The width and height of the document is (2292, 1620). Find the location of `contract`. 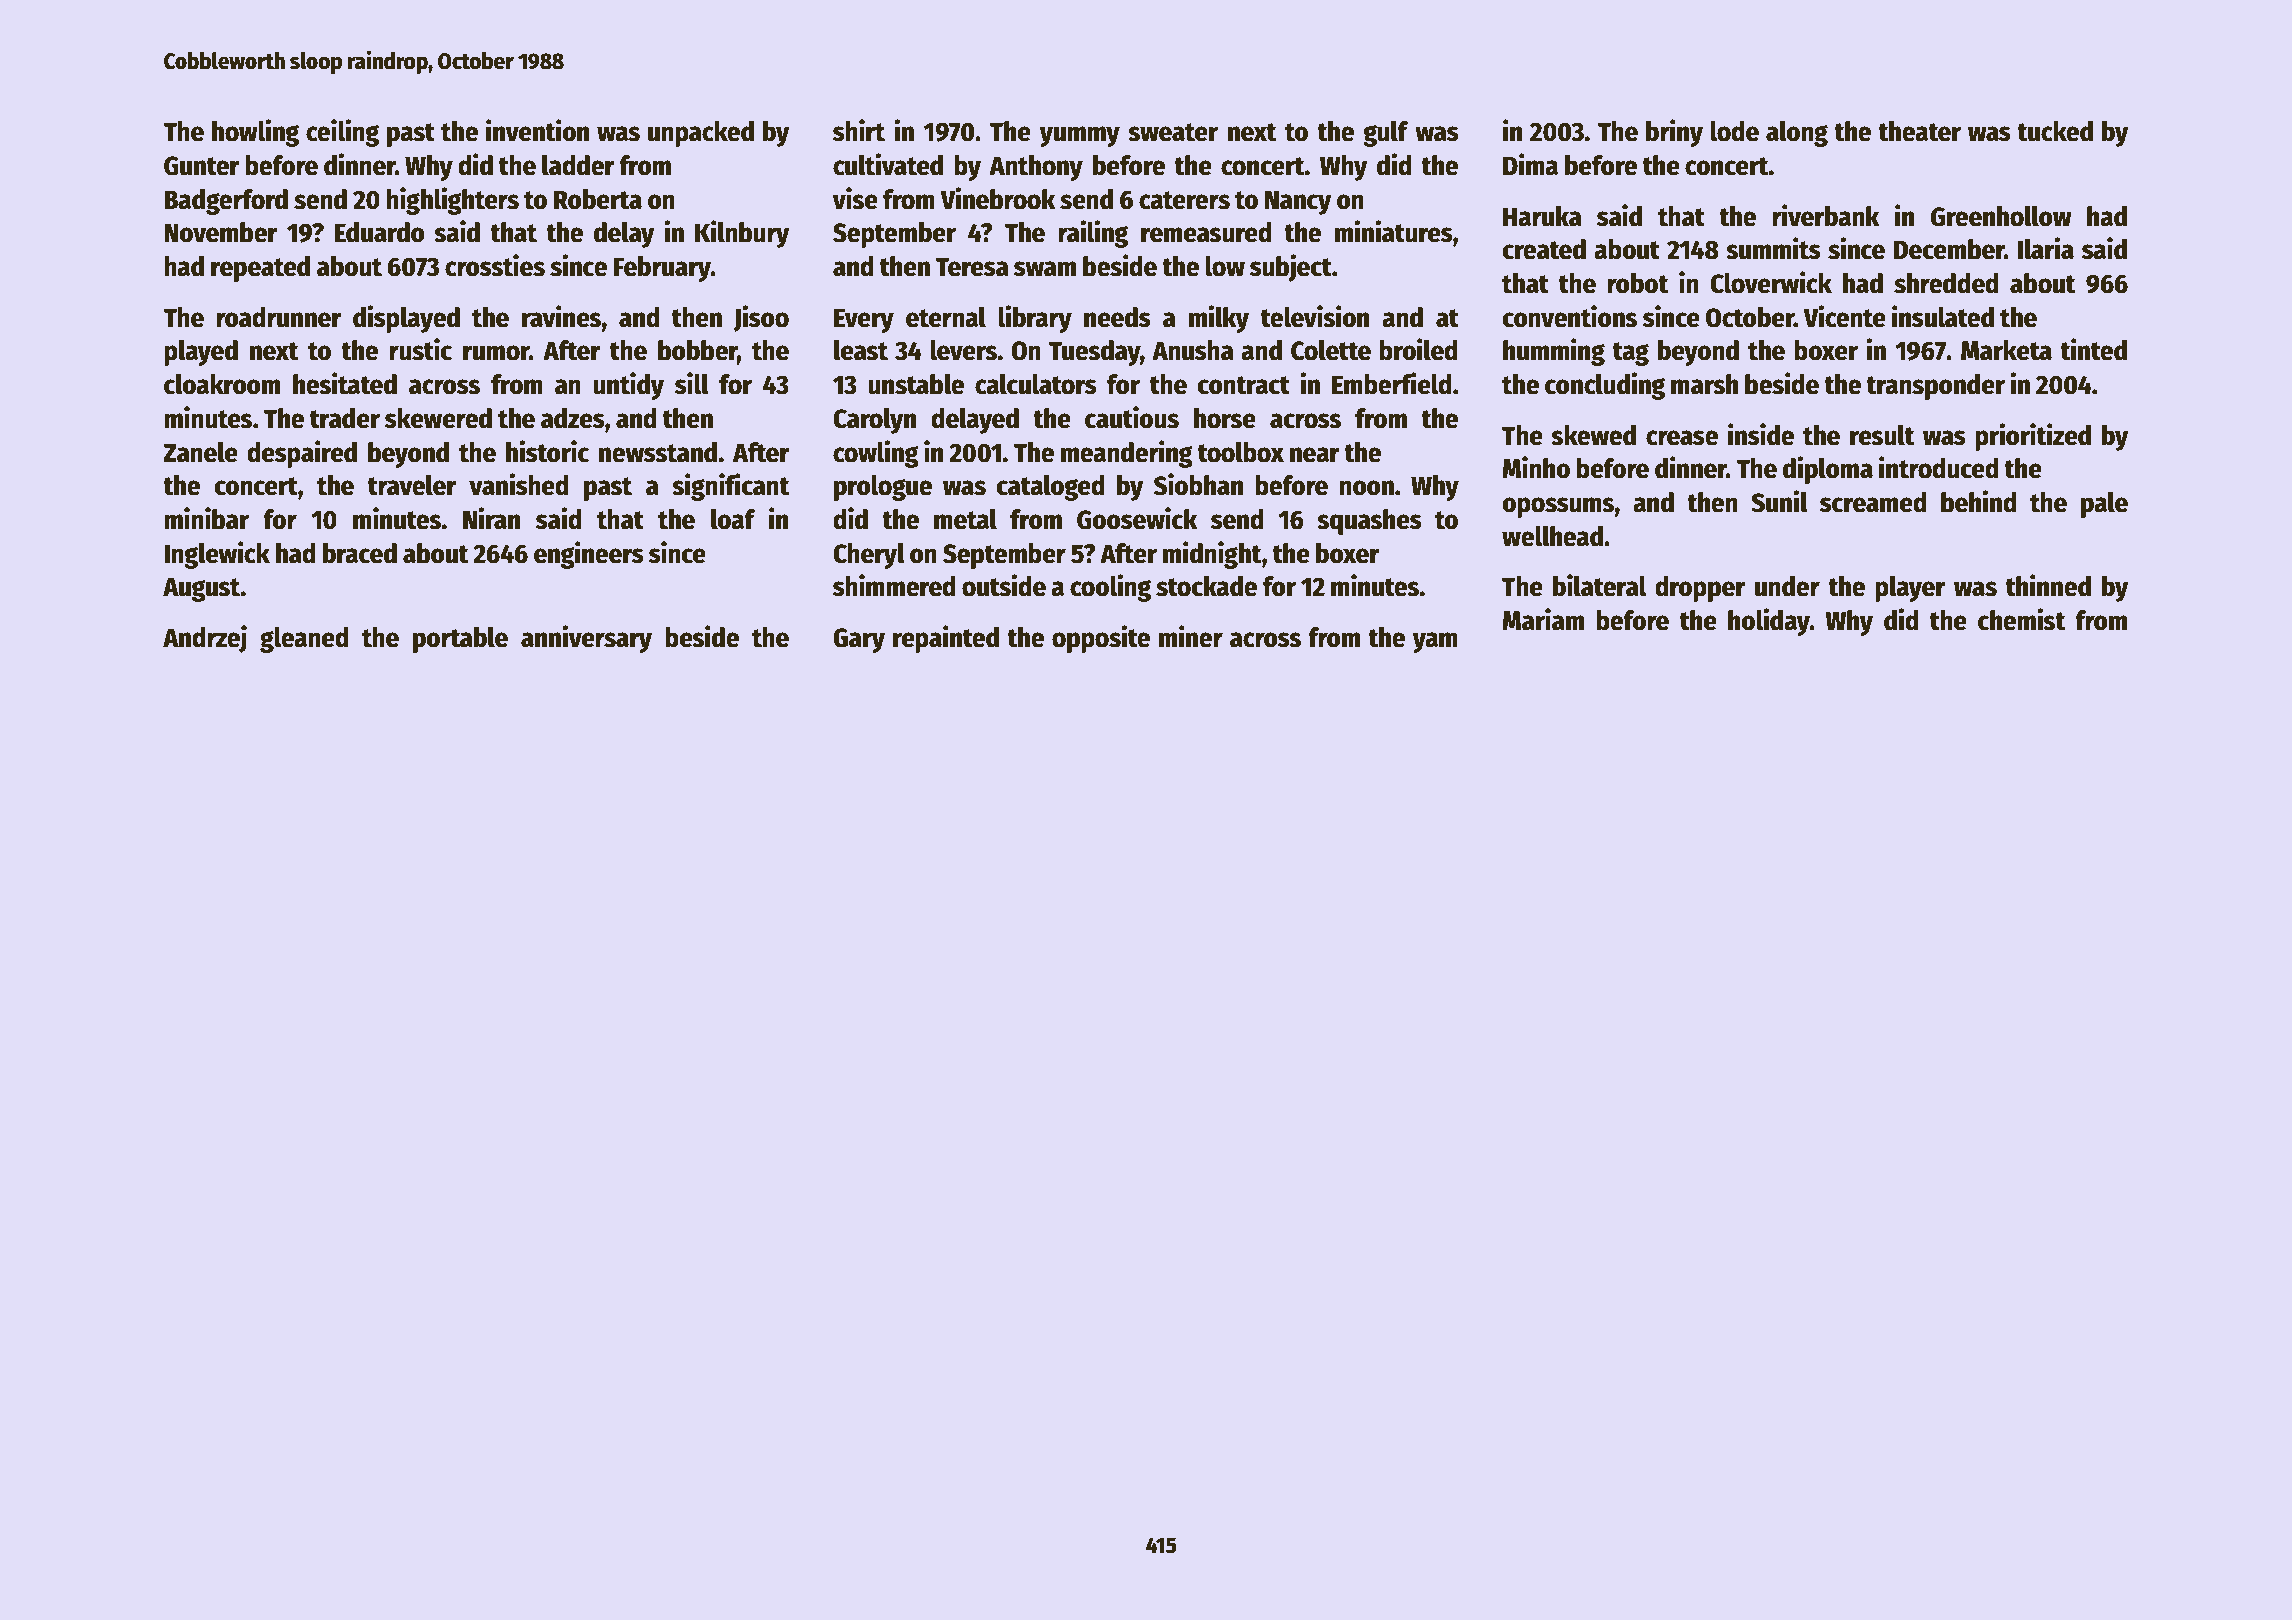

contract is located at coordinates (1244, 385).
